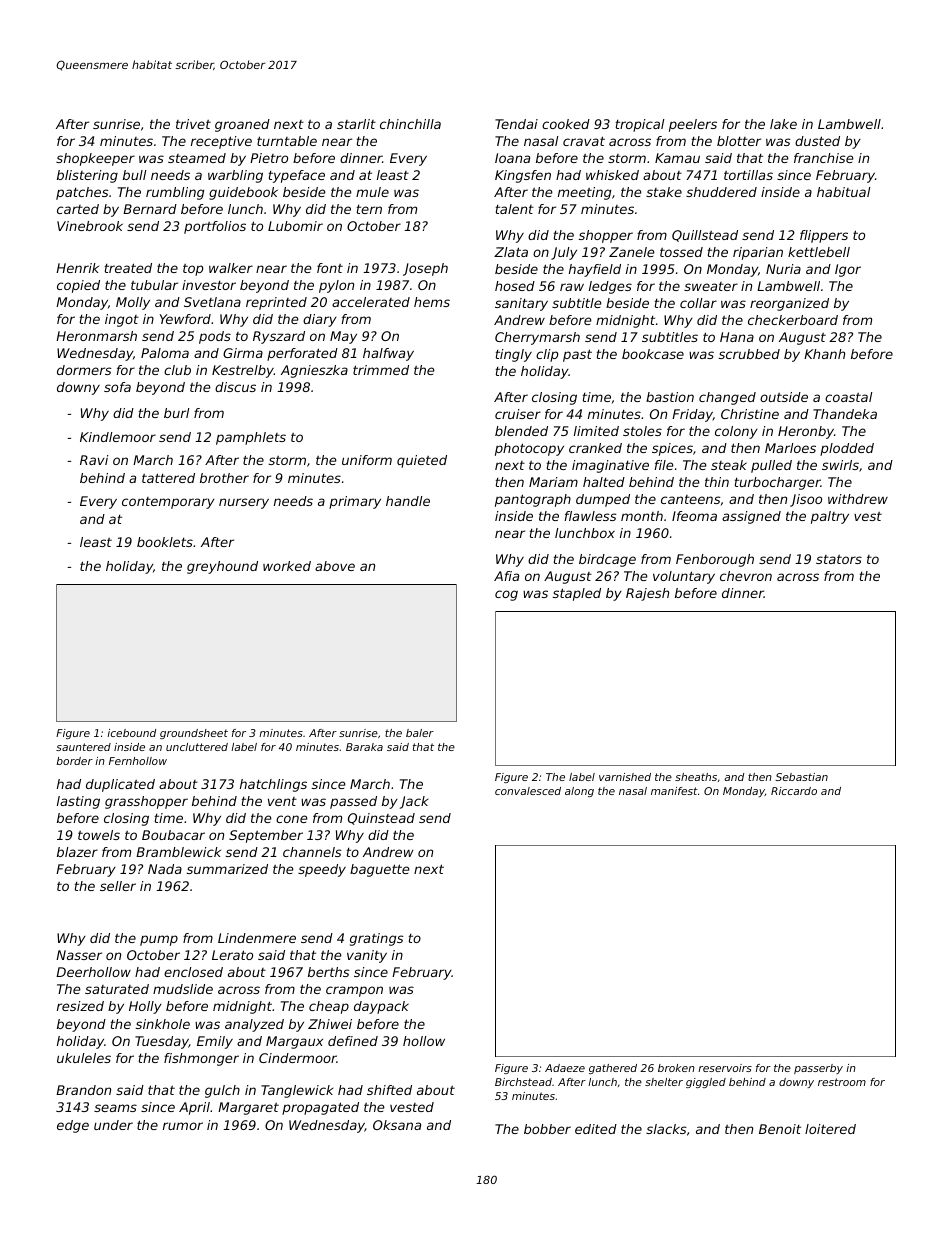 This document has height=1233, width=952. Describe the element at coordinates (848, 270) in the document. I see `Igor` at that location.
